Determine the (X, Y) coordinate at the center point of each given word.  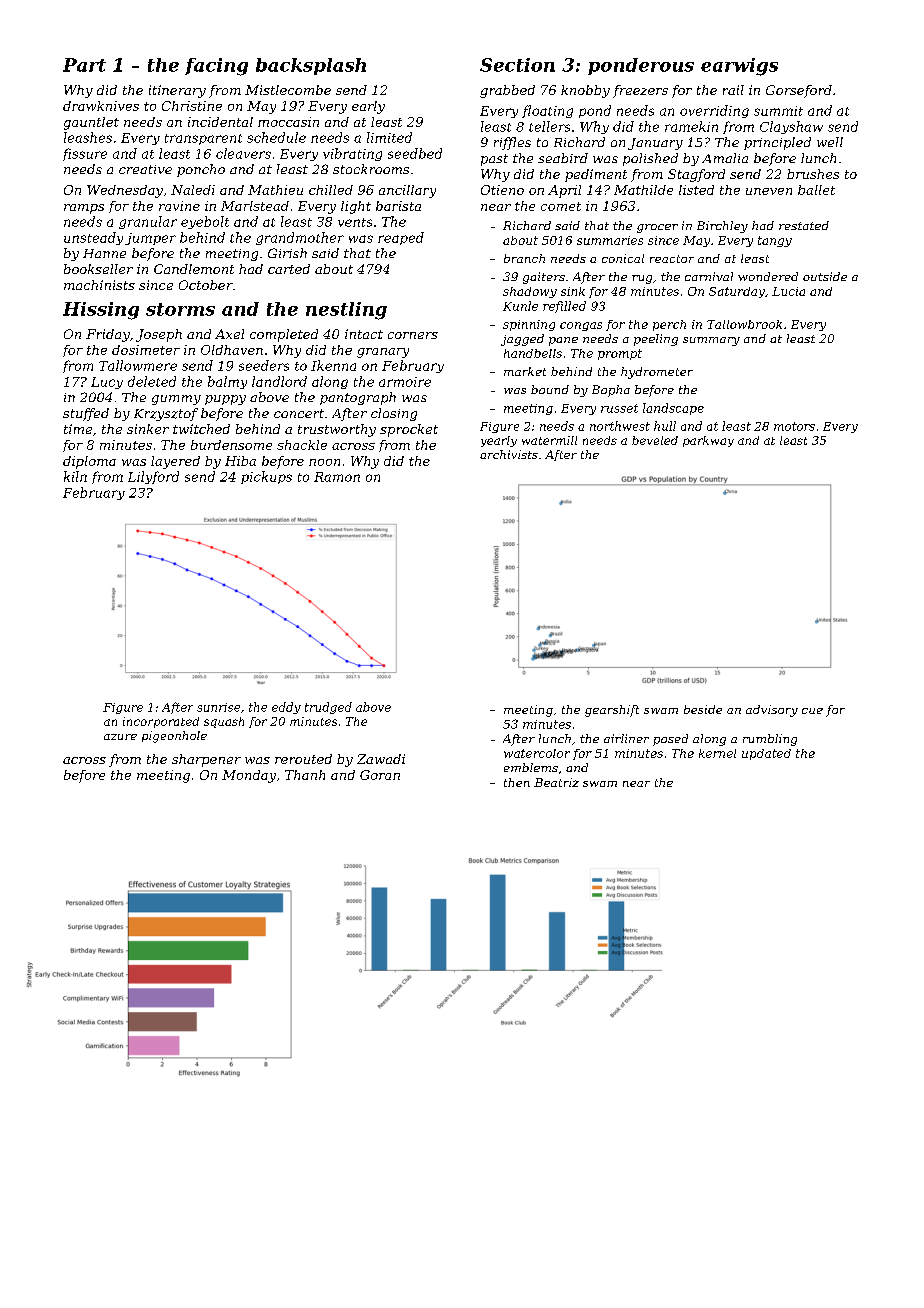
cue (812, 711)
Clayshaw (791, 127)
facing (216, 67)
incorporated (161, 722)
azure (120, 737)
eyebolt (205, 222)
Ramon (337, 477)
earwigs (739, 67)
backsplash (311, 66)
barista (398, 206)
